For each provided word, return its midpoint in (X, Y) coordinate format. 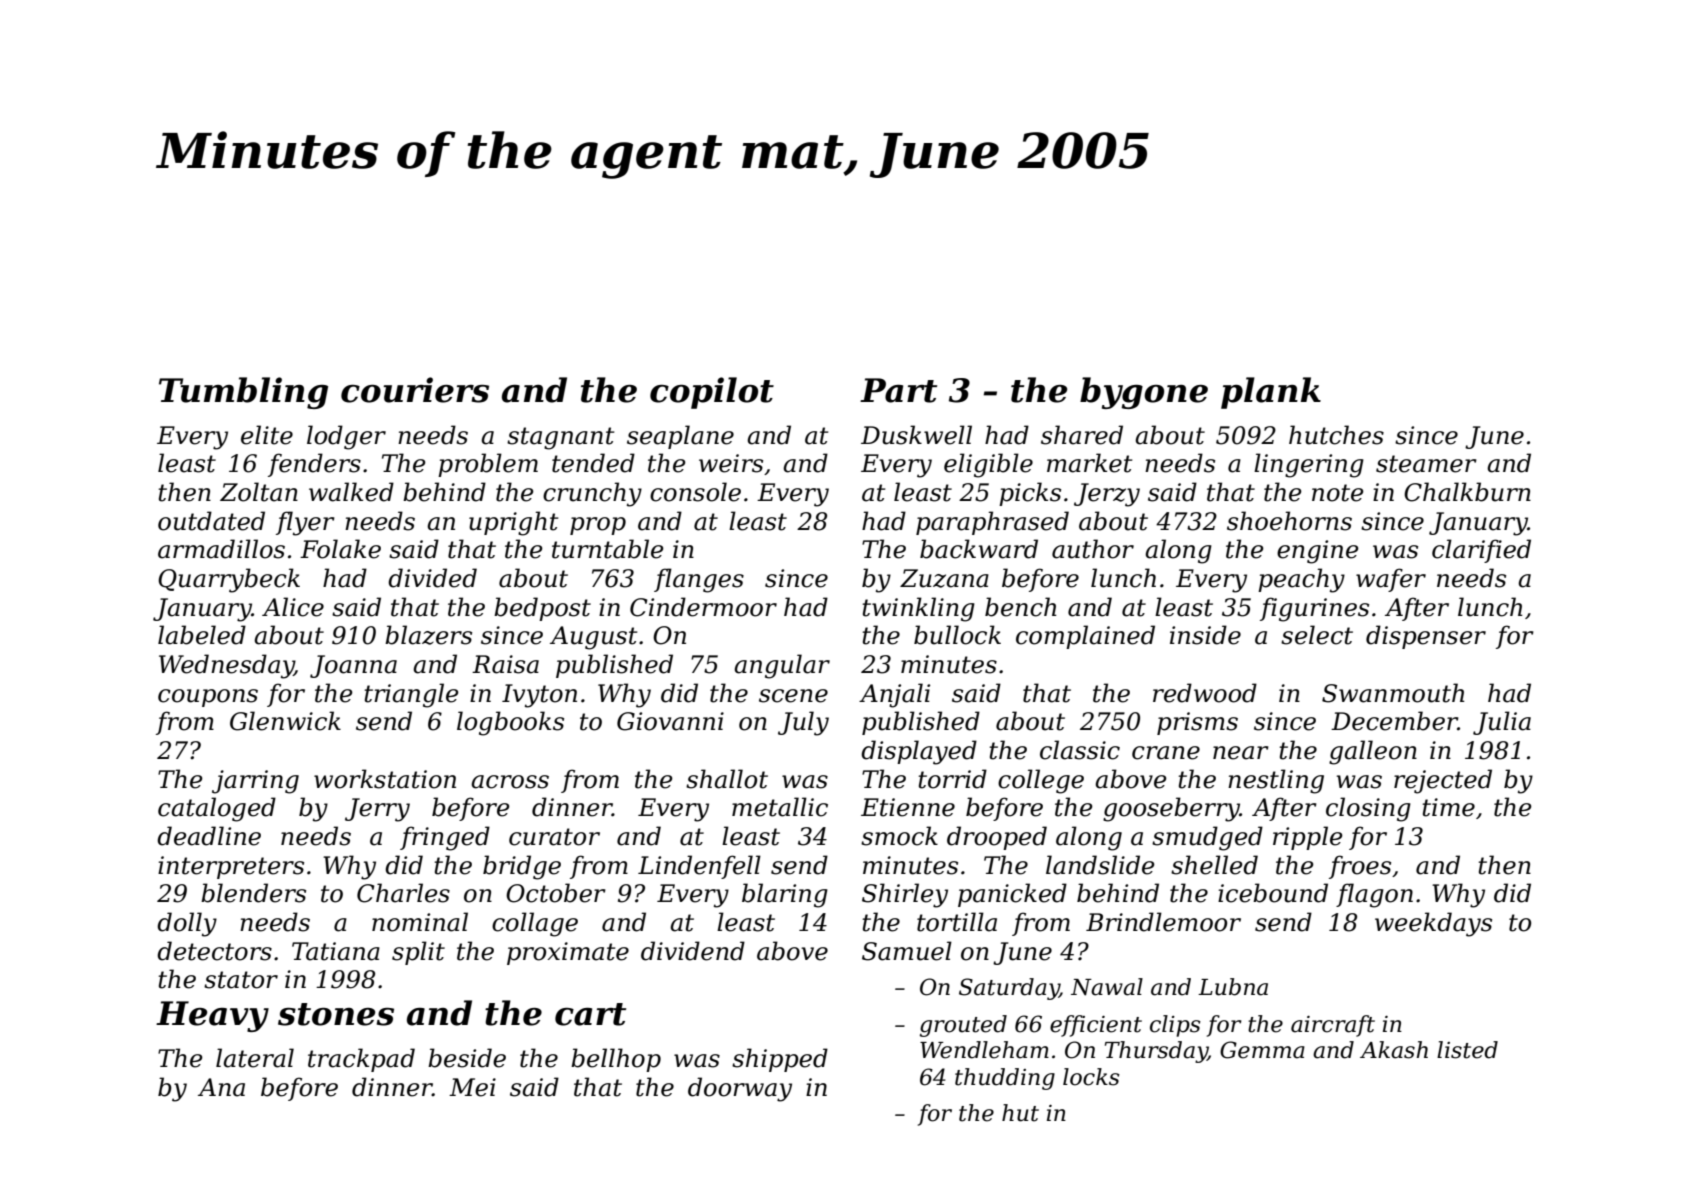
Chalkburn (1467, 492)
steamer (1426, 464)
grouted (963, 1026)
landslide (1100, 865)
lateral (255, 1058)
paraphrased (992, 523)
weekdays (1433, 924)
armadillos (221, 549)
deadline (209, 836)
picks (1030, 494)
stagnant (560, 438)
